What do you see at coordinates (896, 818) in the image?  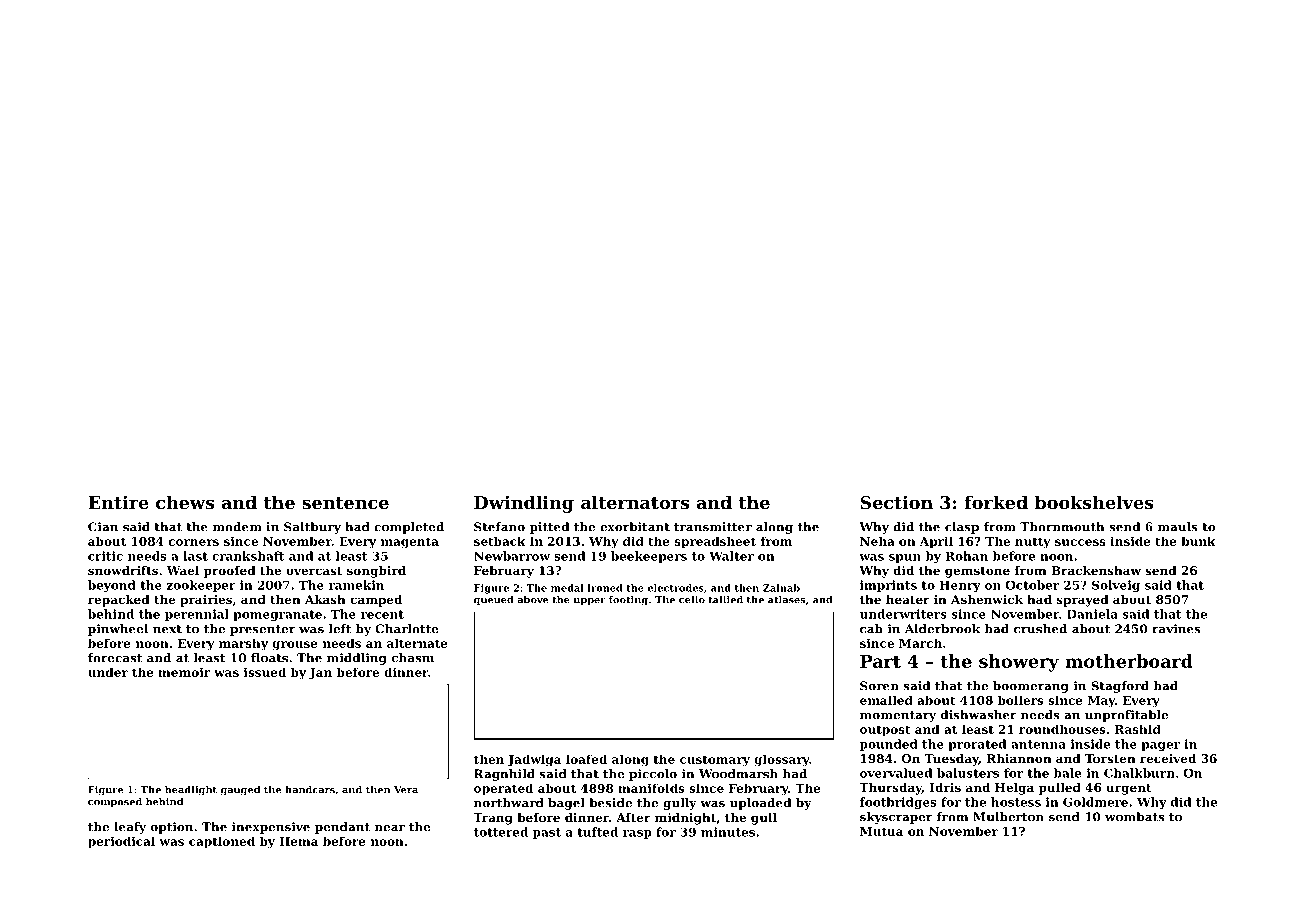 I see `skyscraper` at bounding box center [896, 818].
